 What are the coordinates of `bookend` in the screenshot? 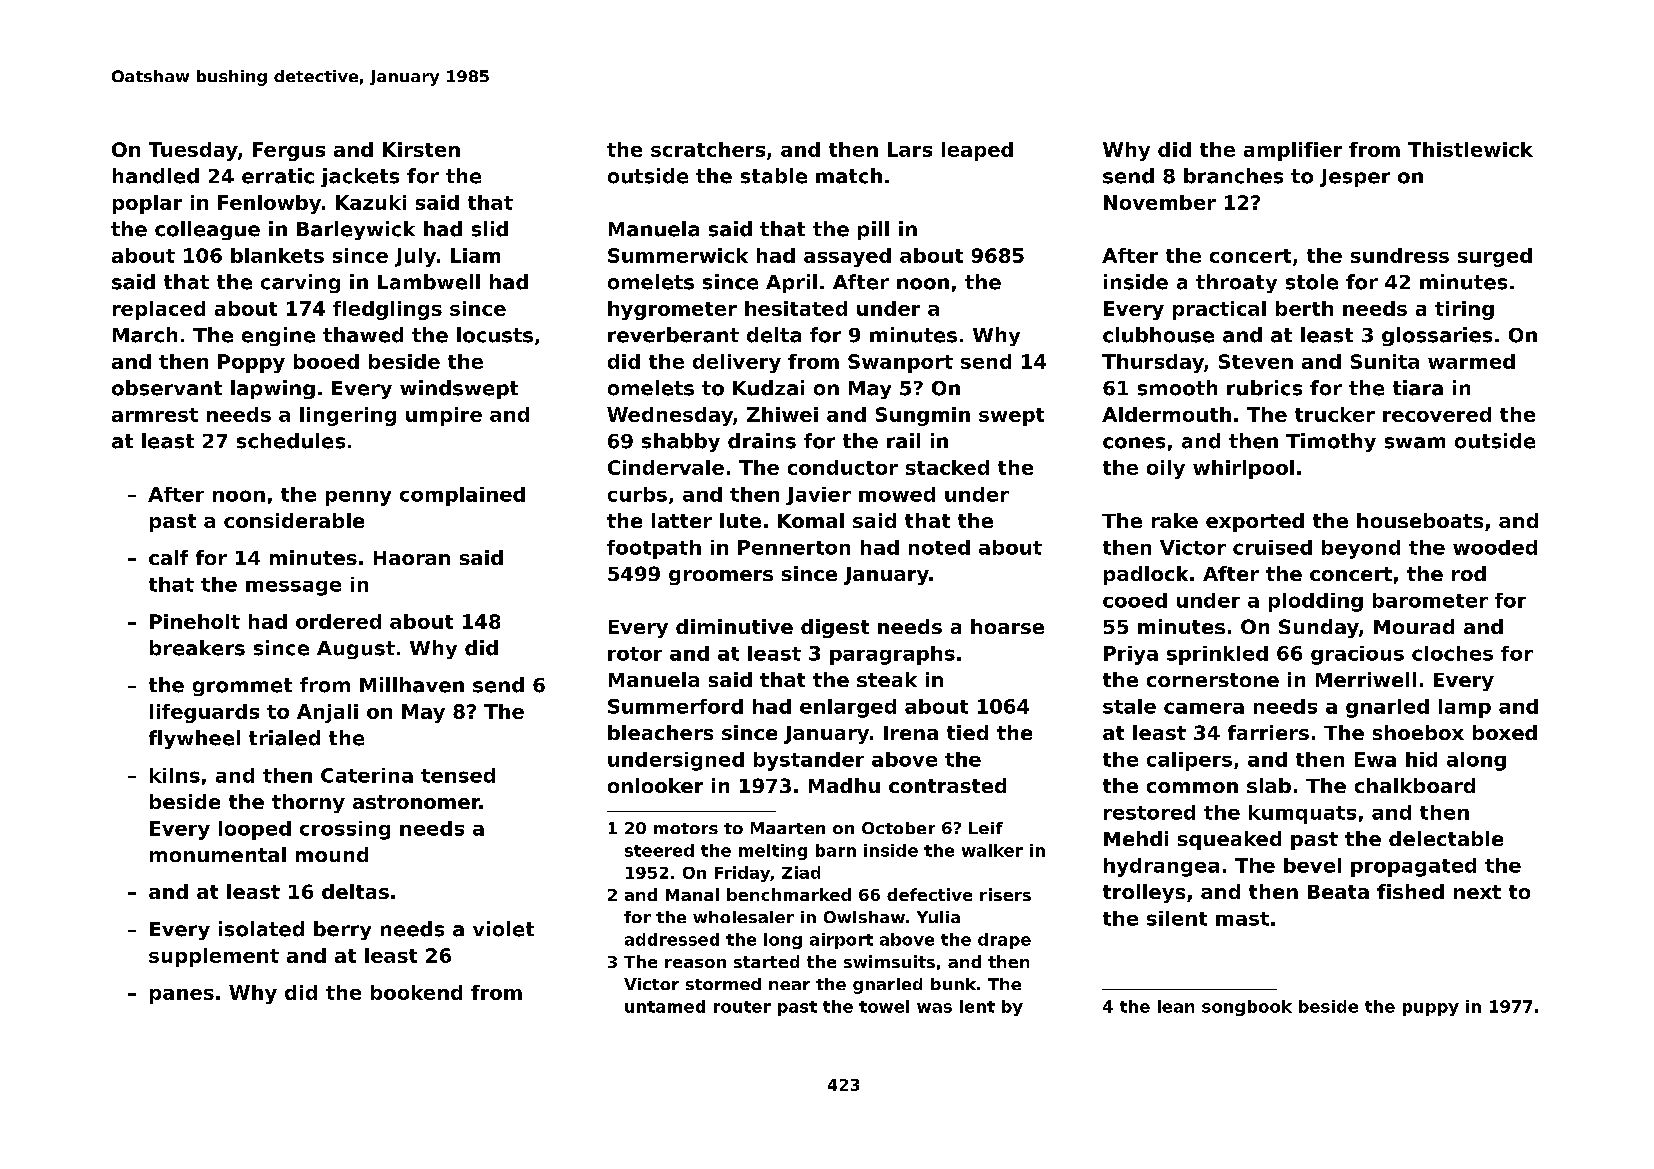 It's located at (416, 992).
